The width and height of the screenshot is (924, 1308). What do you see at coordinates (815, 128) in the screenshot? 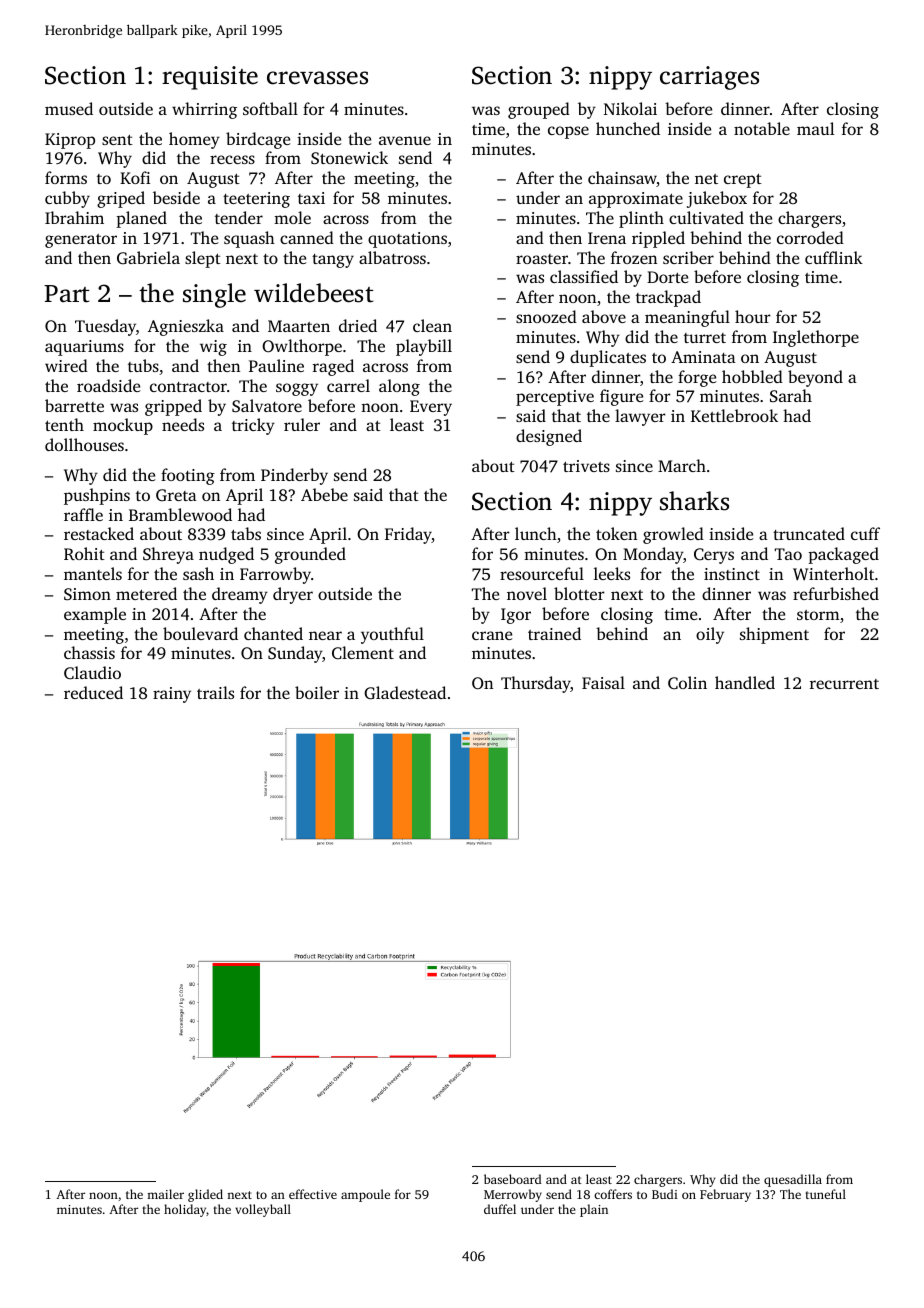
I see `maul` at bounding box center [815, 128].
